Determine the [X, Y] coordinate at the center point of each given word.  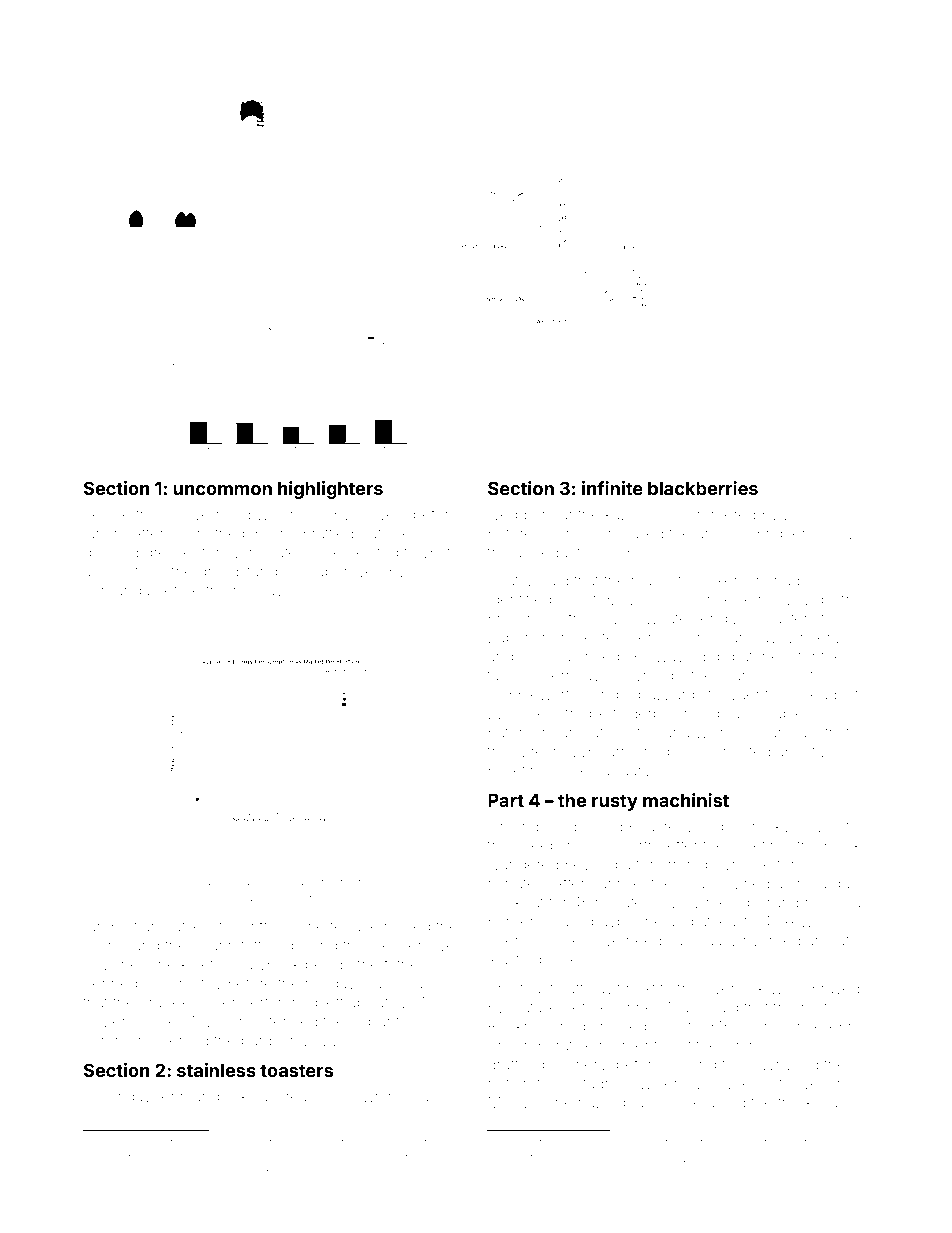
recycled [694, 828]
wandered [523, 864]
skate [800, 1143]
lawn [186, 1157]
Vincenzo [819, 637]
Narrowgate [647, 620]
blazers [108, 1021]
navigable [527, 1174]
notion [509, 1083]
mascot [657, 581]
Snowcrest [639, 1142]
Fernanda [117, 590]
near [558, 515]
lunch [103, 533]
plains [104, 948]
